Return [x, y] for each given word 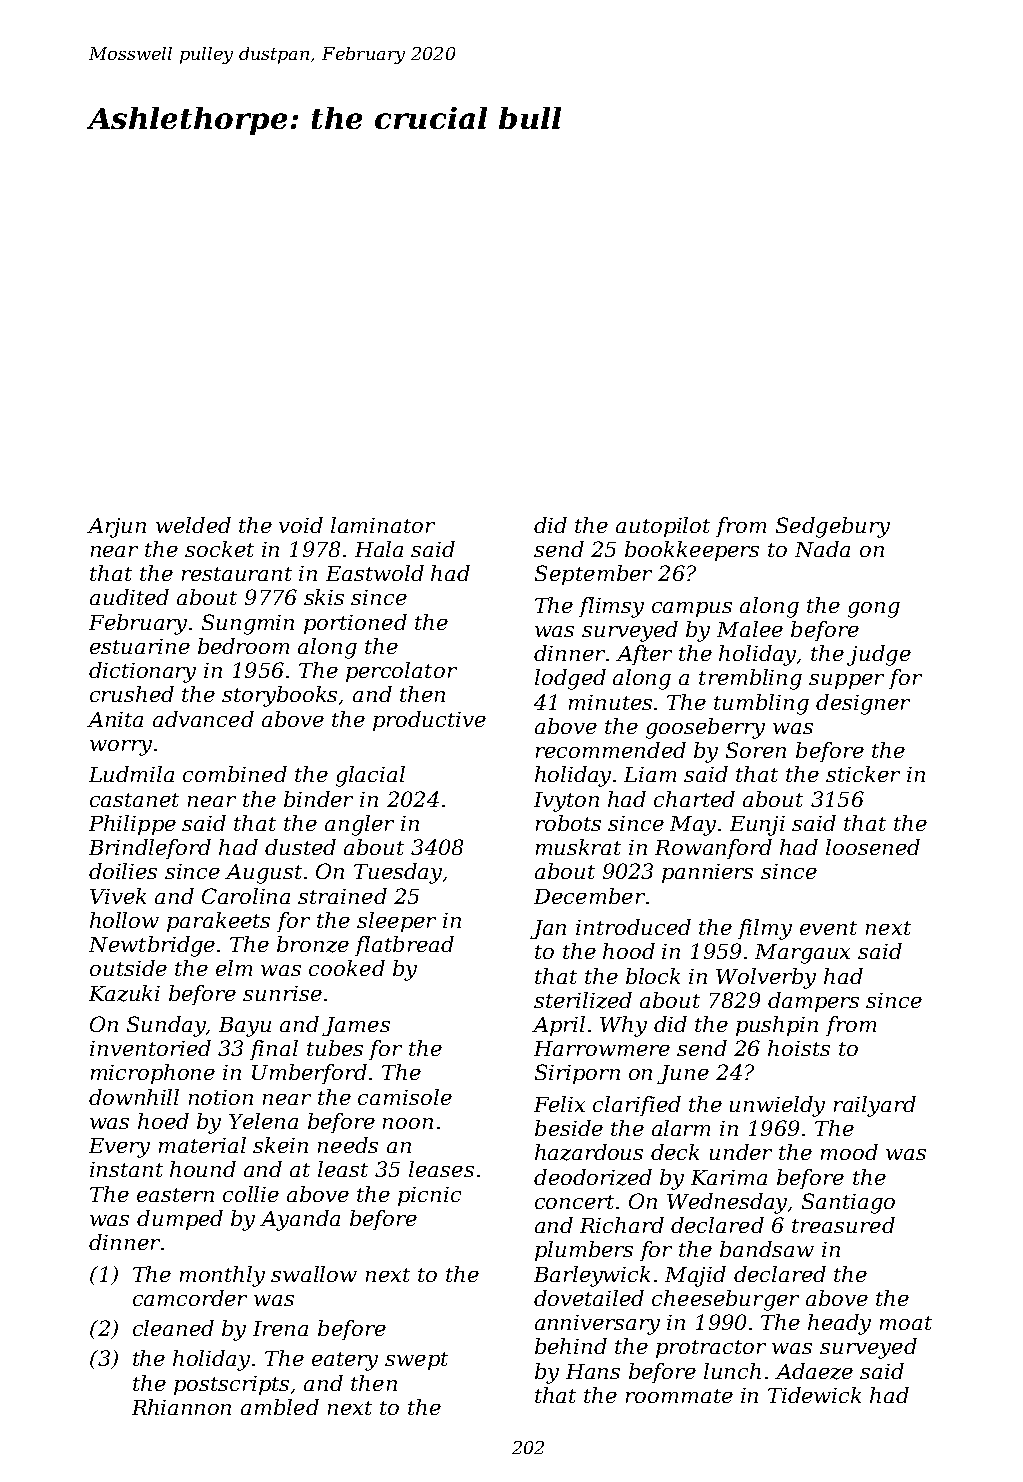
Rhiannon [181, 1407]
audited [129, 597]
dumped [180, 1220]
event [828, 928]
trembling [750, 679]
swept [416, 1361]
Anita [115, 719]
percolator [401, 672]
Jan [548, 929]
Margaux [802, 954]
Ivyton [566, 802]
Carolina [246, 896]
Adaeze [814, 1371]
